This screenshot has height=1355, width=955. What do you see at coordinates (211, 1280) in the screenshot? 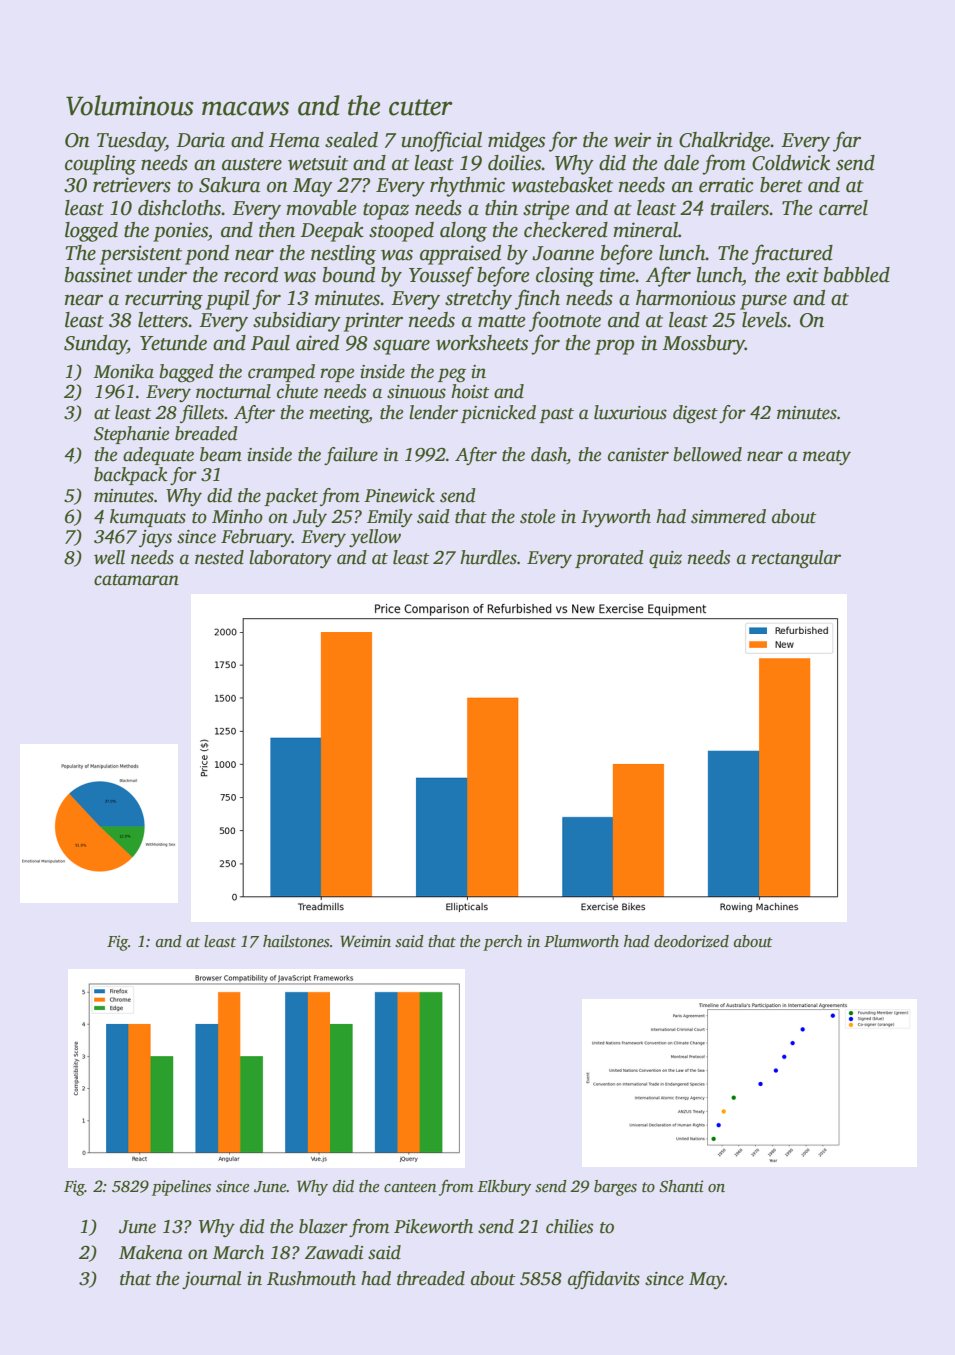
I see `journal` at bounding box center [211, 1280].
